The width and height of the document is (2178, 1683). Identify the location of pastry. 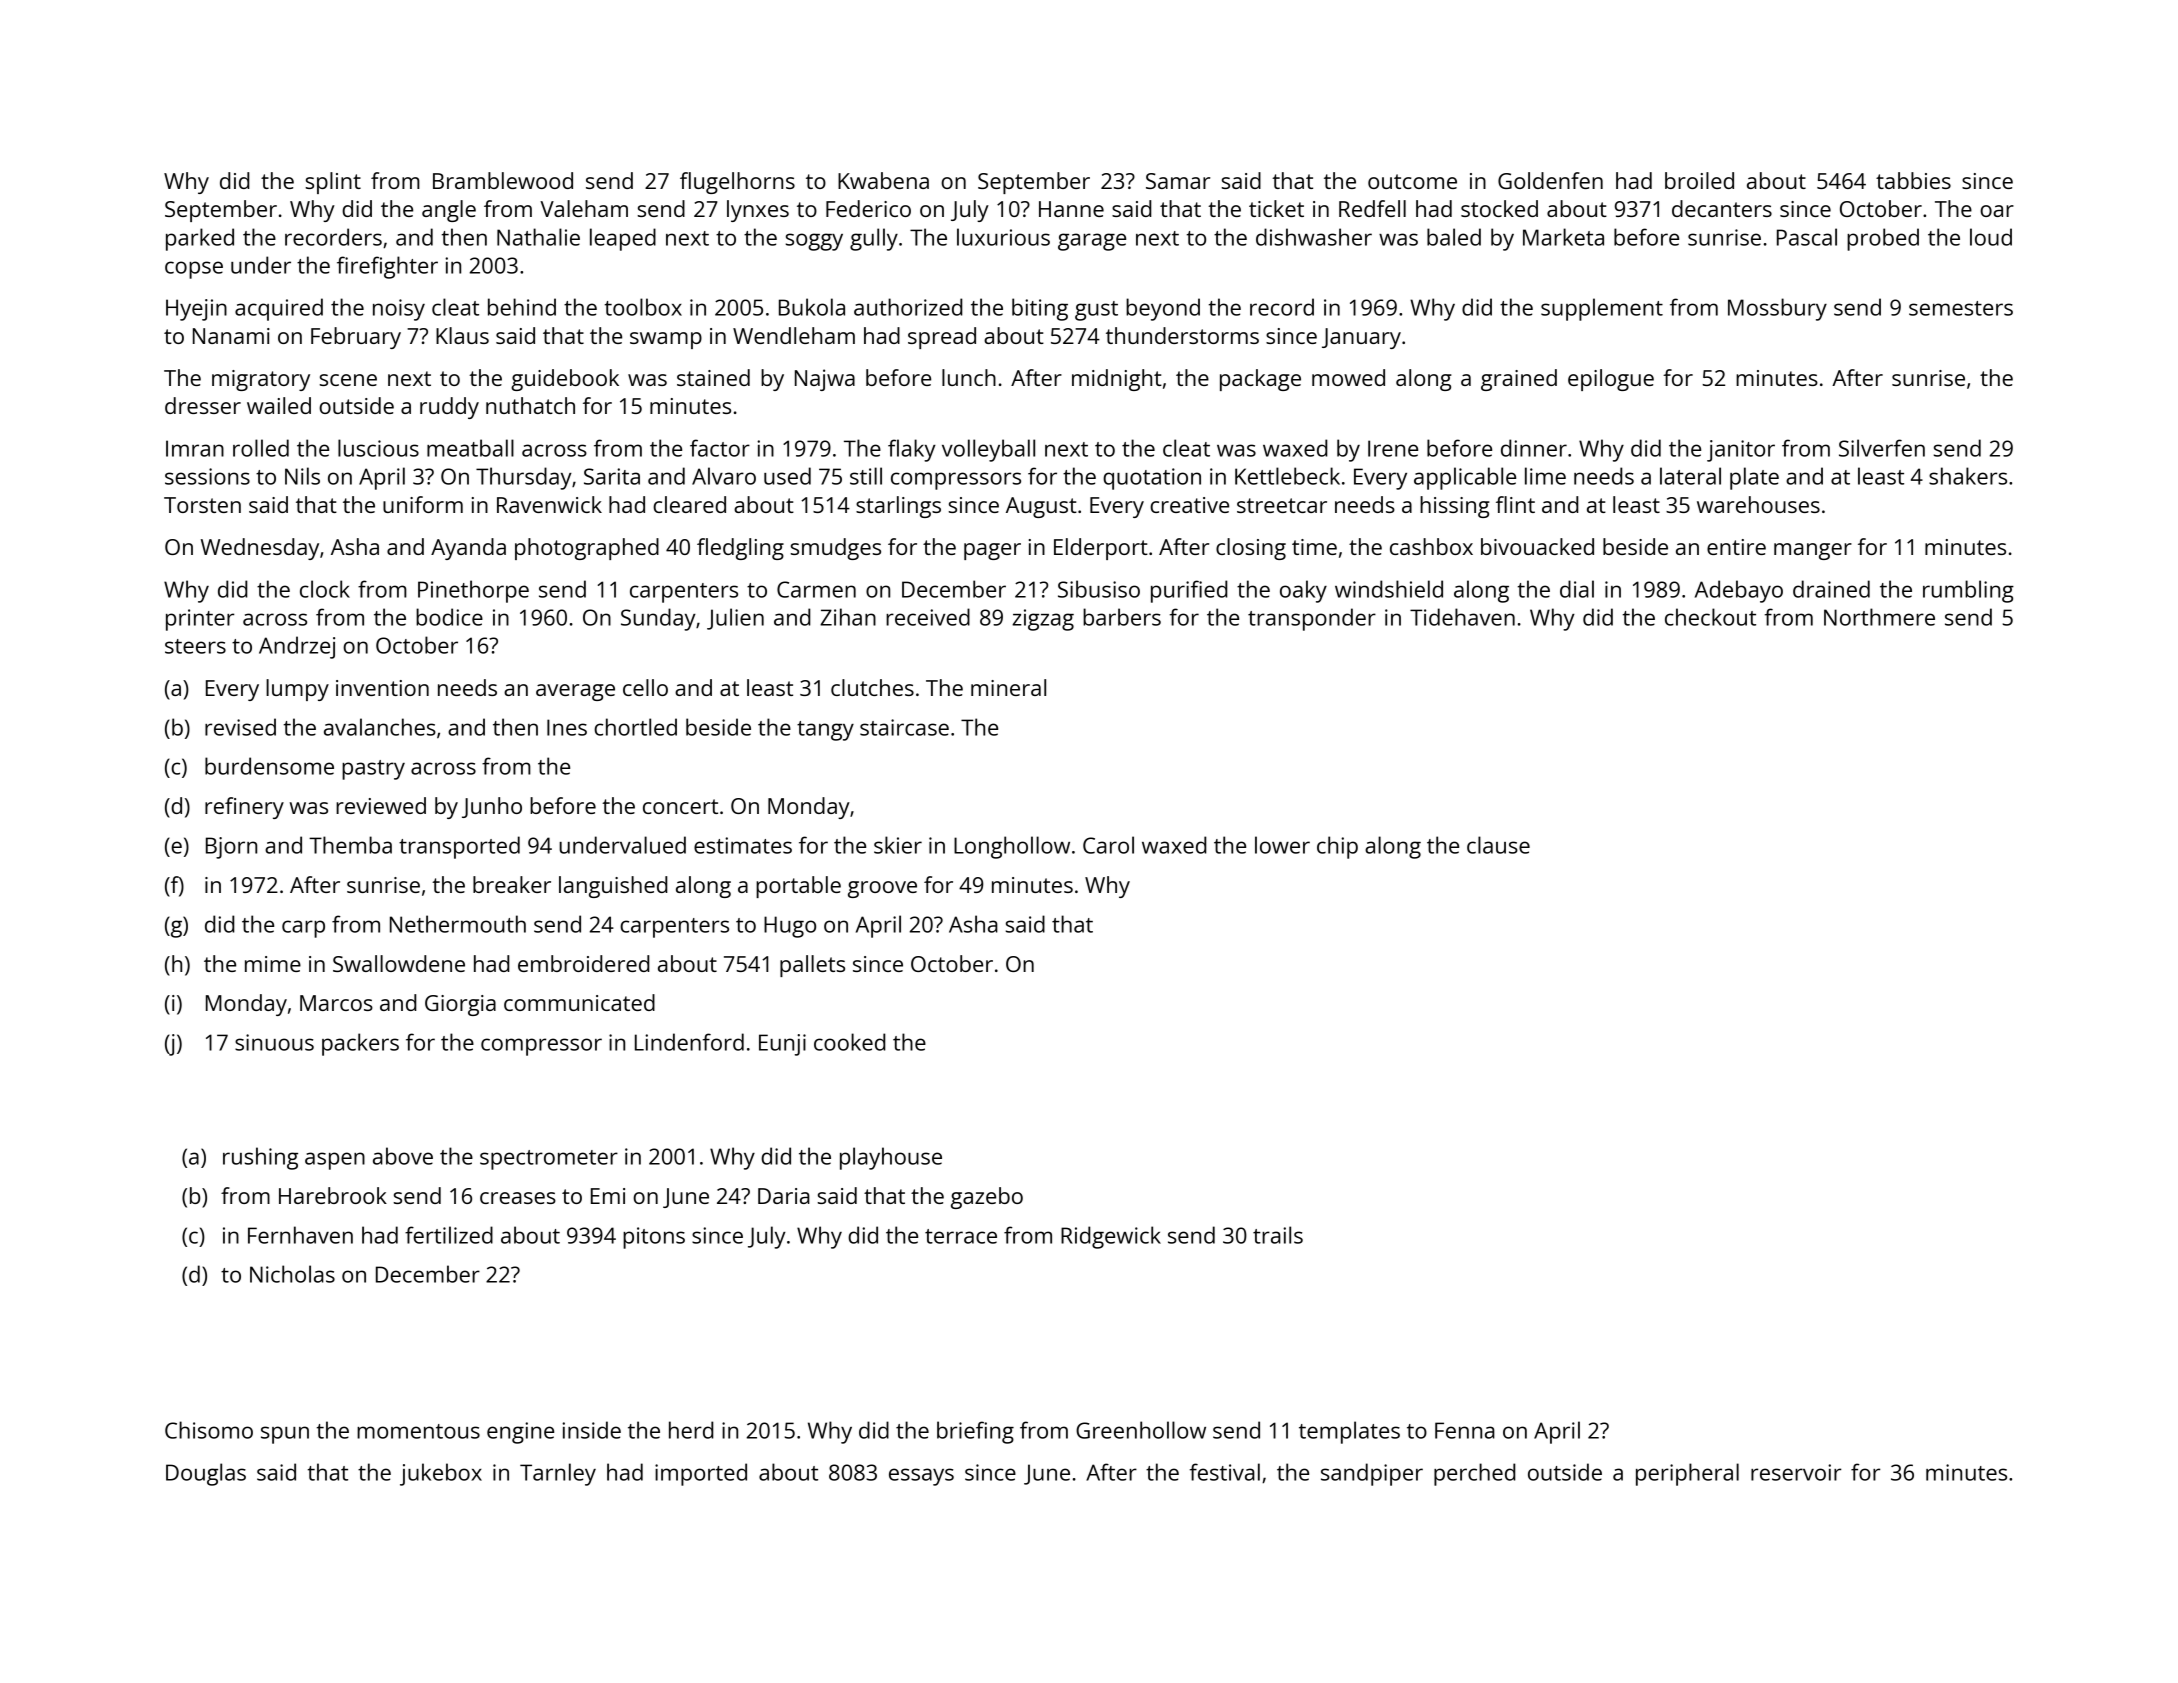
(373, 770).
